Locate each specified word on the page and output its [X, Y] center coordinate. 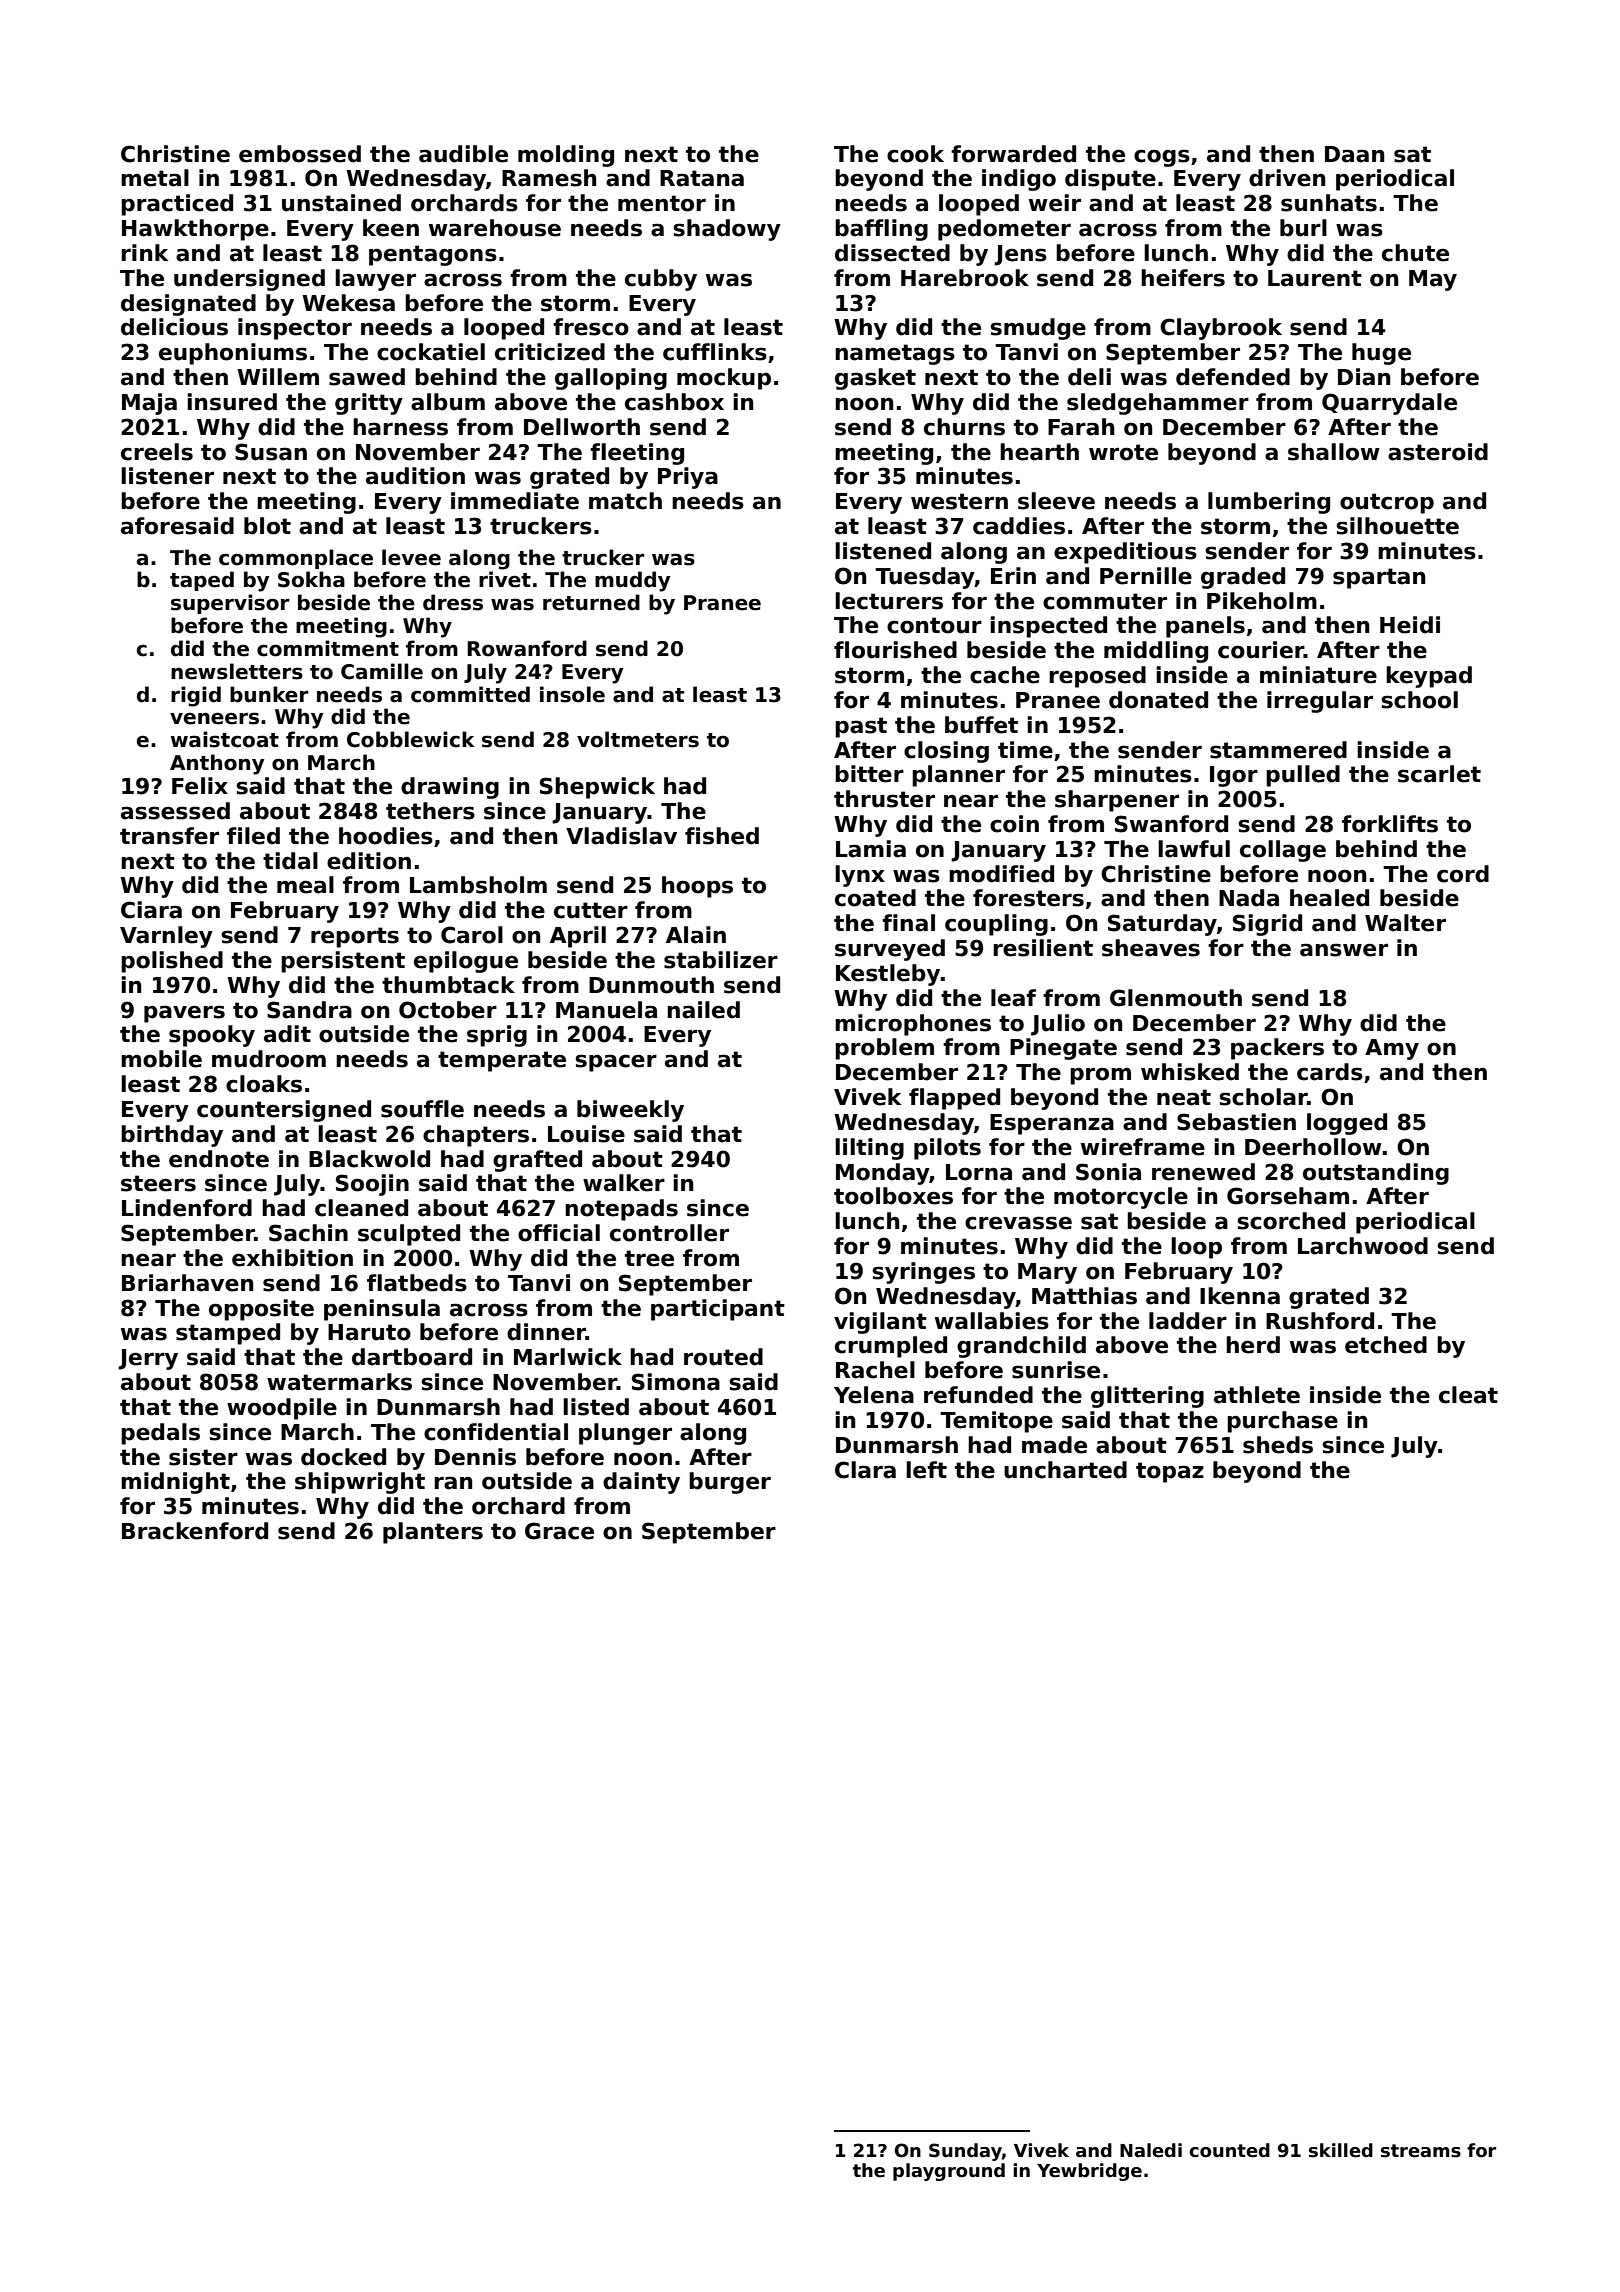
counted [1229, 2150]
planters [433, 1533]
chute [1415, 253]
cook [915, 154]
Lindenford [187, 1208]
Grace [559, 1531]
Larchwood [1363, 1246]
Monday [883, 1174]
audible [463, 154]
